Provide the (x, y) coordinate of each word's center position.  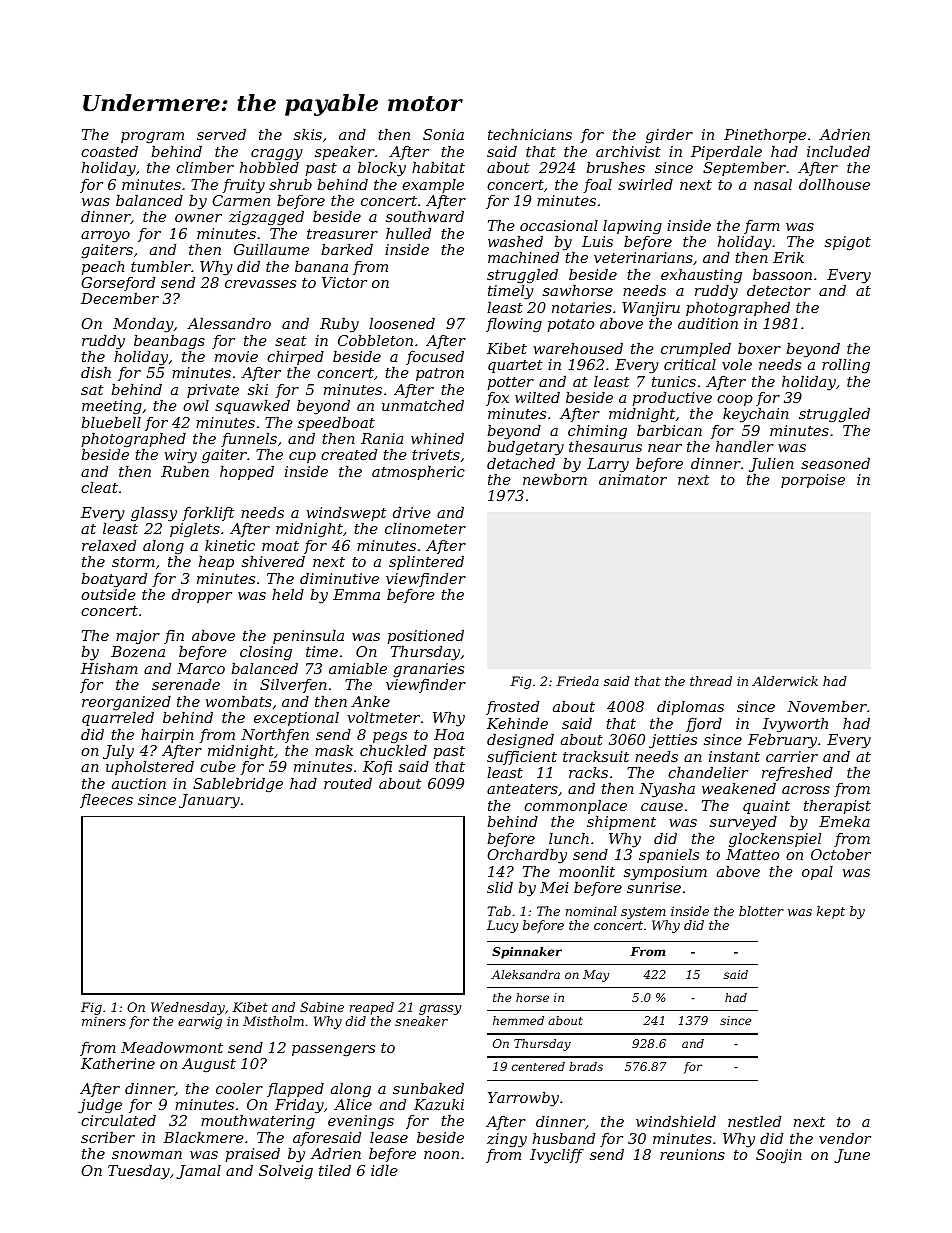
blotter (761, 911)
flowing (514, 325)
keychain (756, 415)
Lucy (502, 926)
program (152, 137)
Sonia (443, 134)
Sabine (322, 1007)
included (838, 151)
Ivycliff (557, 1156)
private (213, 391)
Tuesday (139, 1172)
